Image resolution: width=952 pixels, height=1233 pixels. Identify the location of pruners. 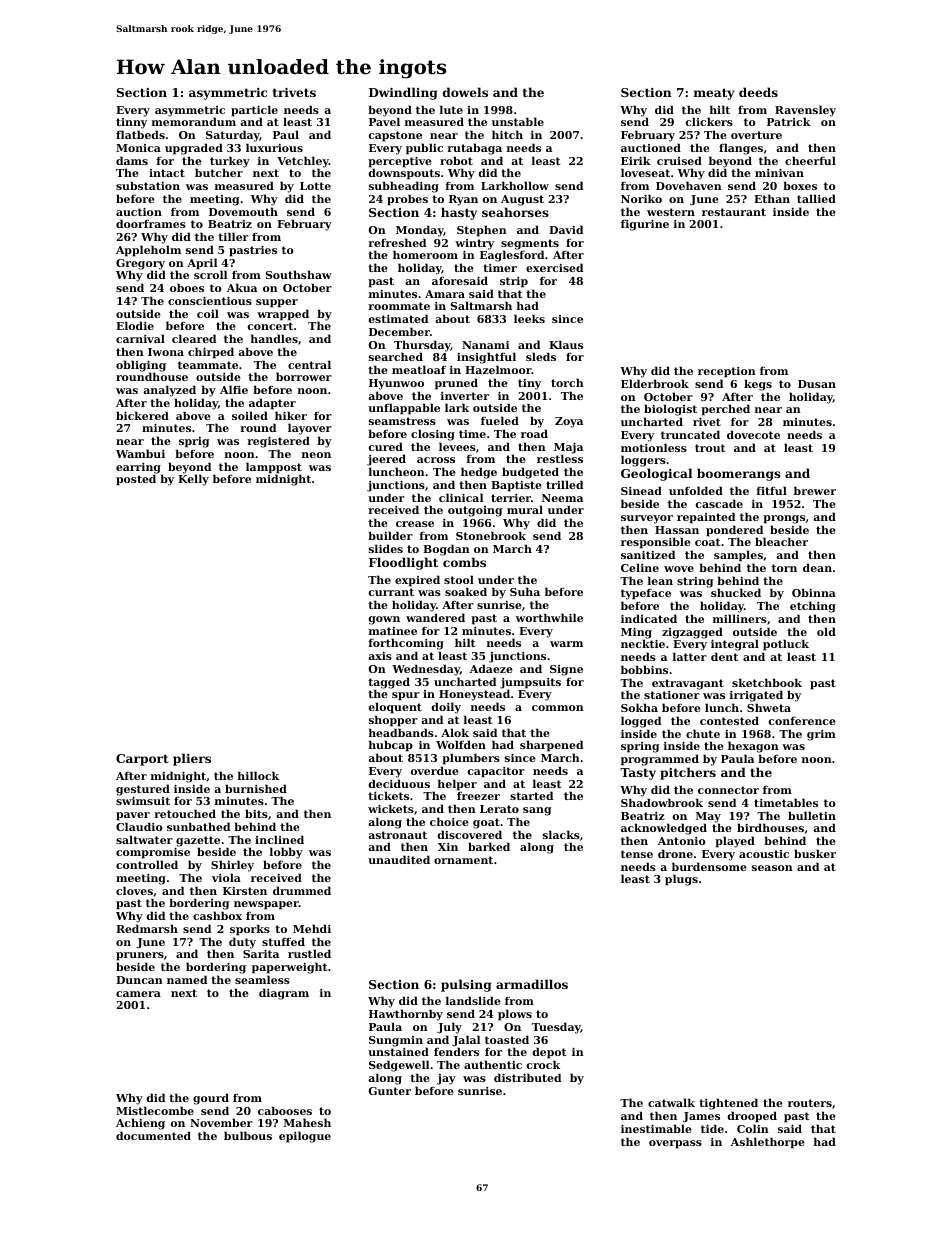
(140, 956).
